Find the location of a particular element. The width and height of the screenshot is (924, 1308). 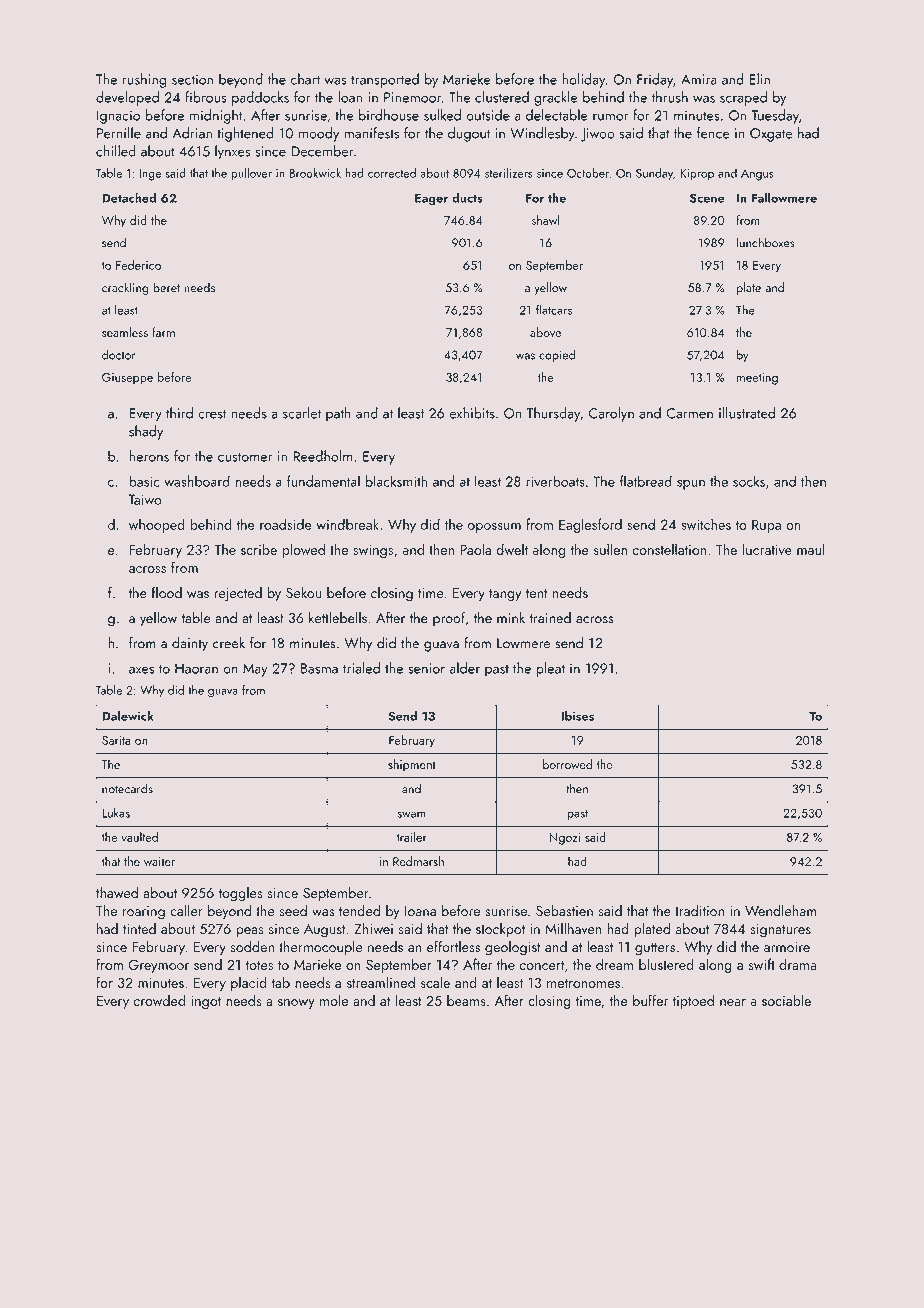

snowy is located at coordinates (296, 1004).
